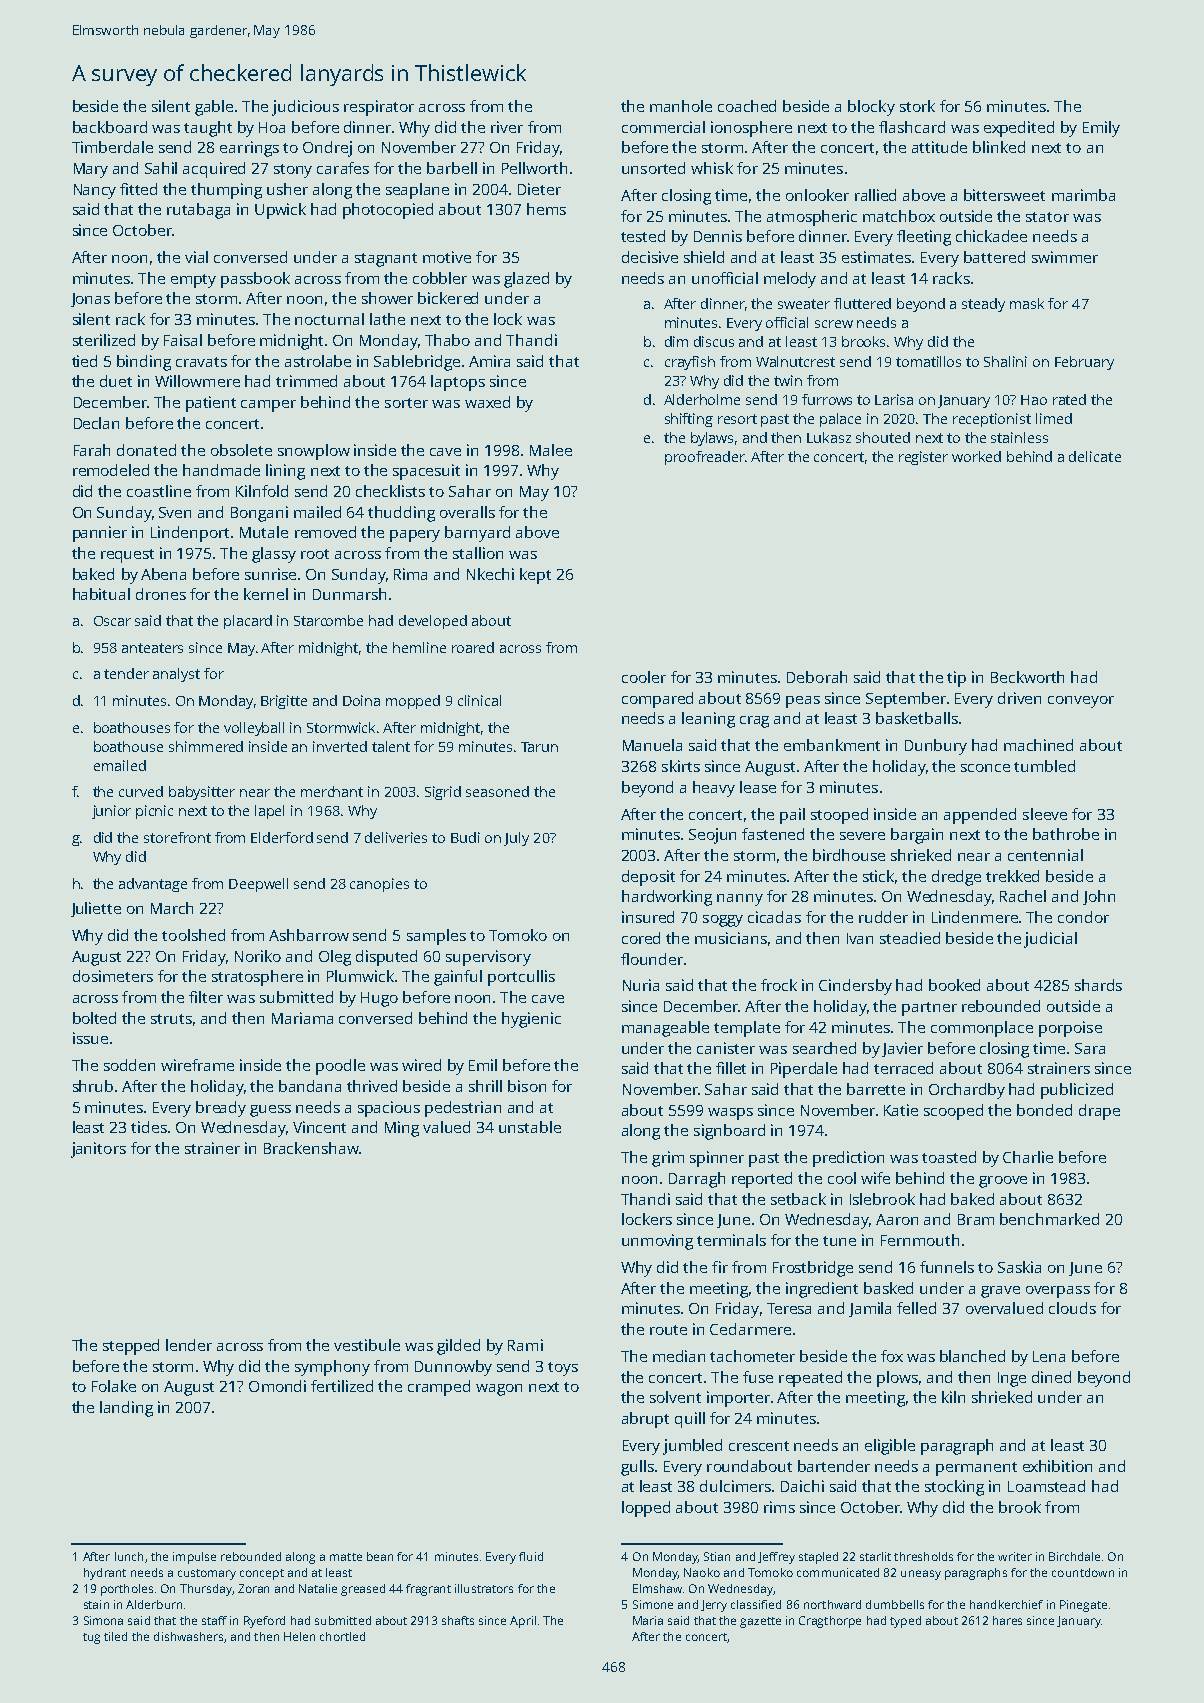  I want to click on Mutale, so click(264, 532).
